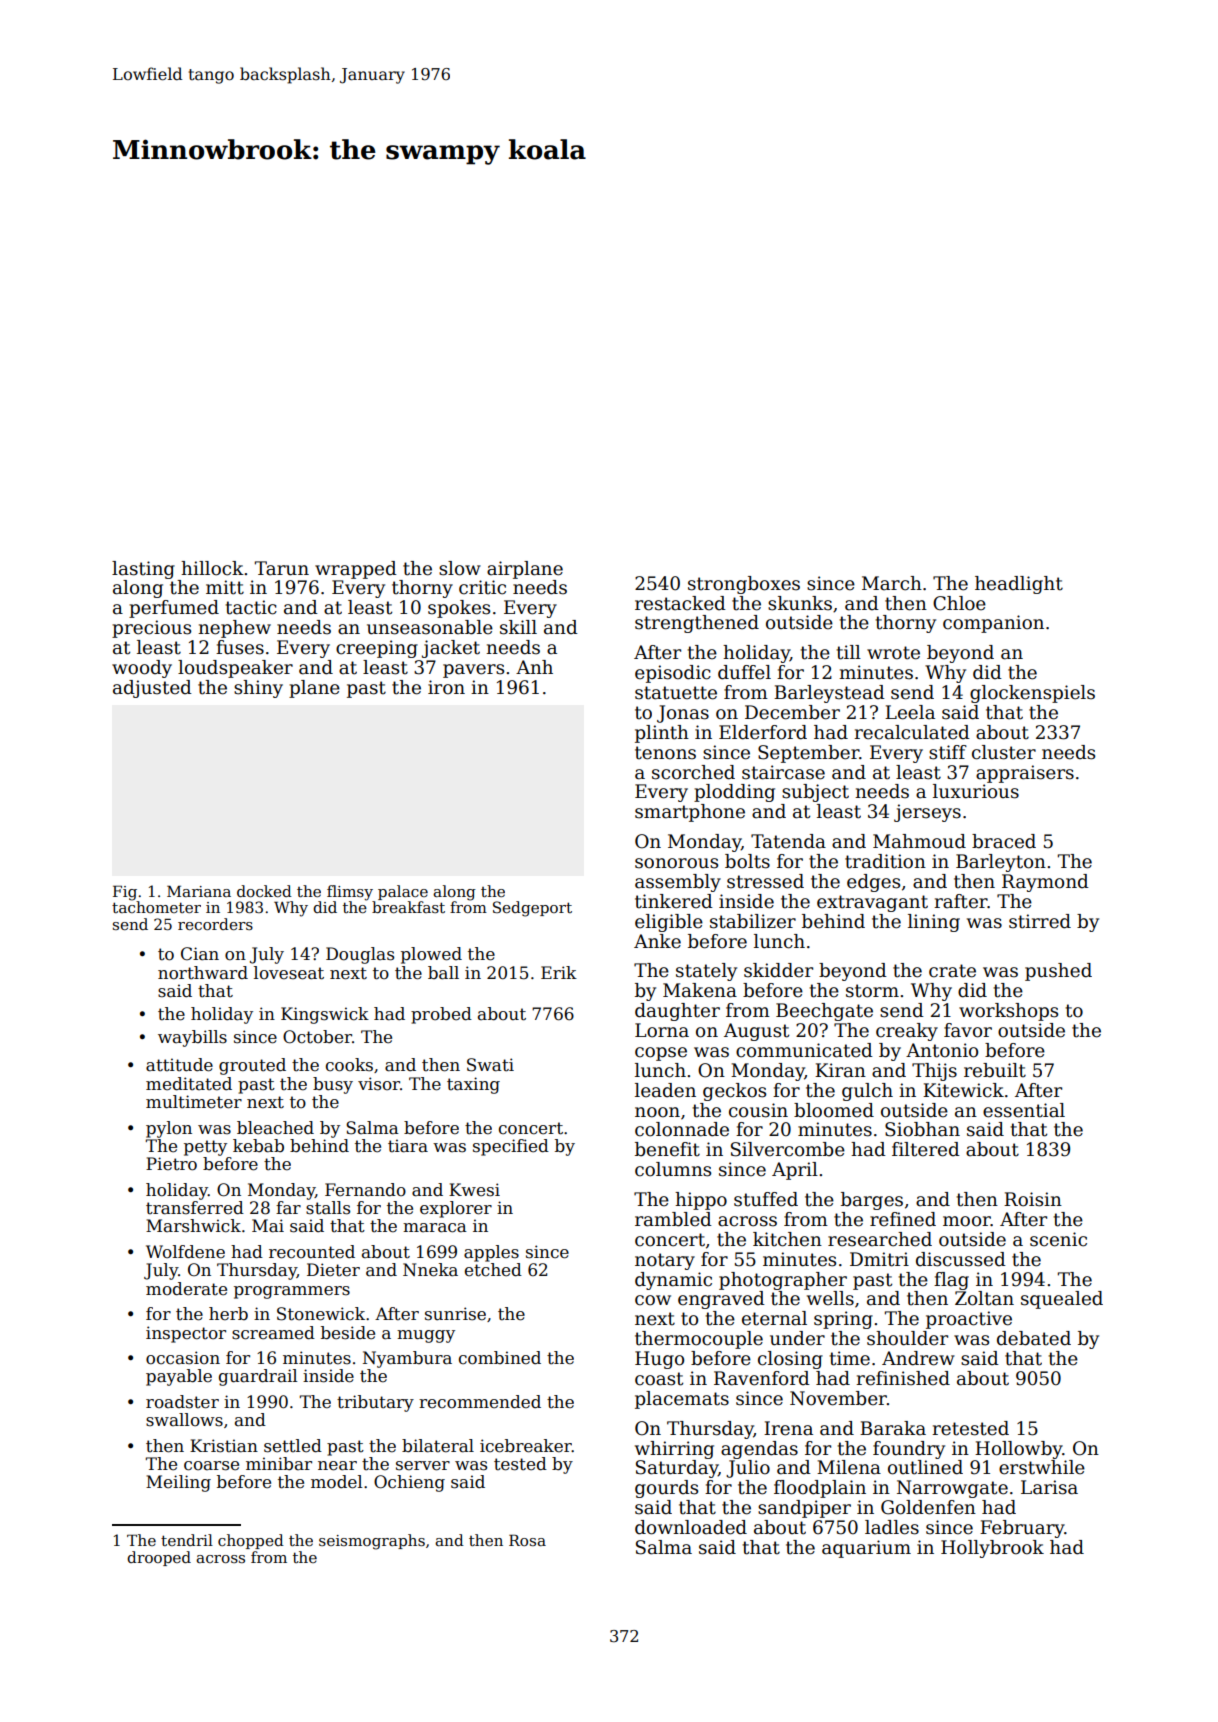  What do you see at coordinates (744, 585) in the page?
I see `strongboxes` at bounding box center [744, 585].
